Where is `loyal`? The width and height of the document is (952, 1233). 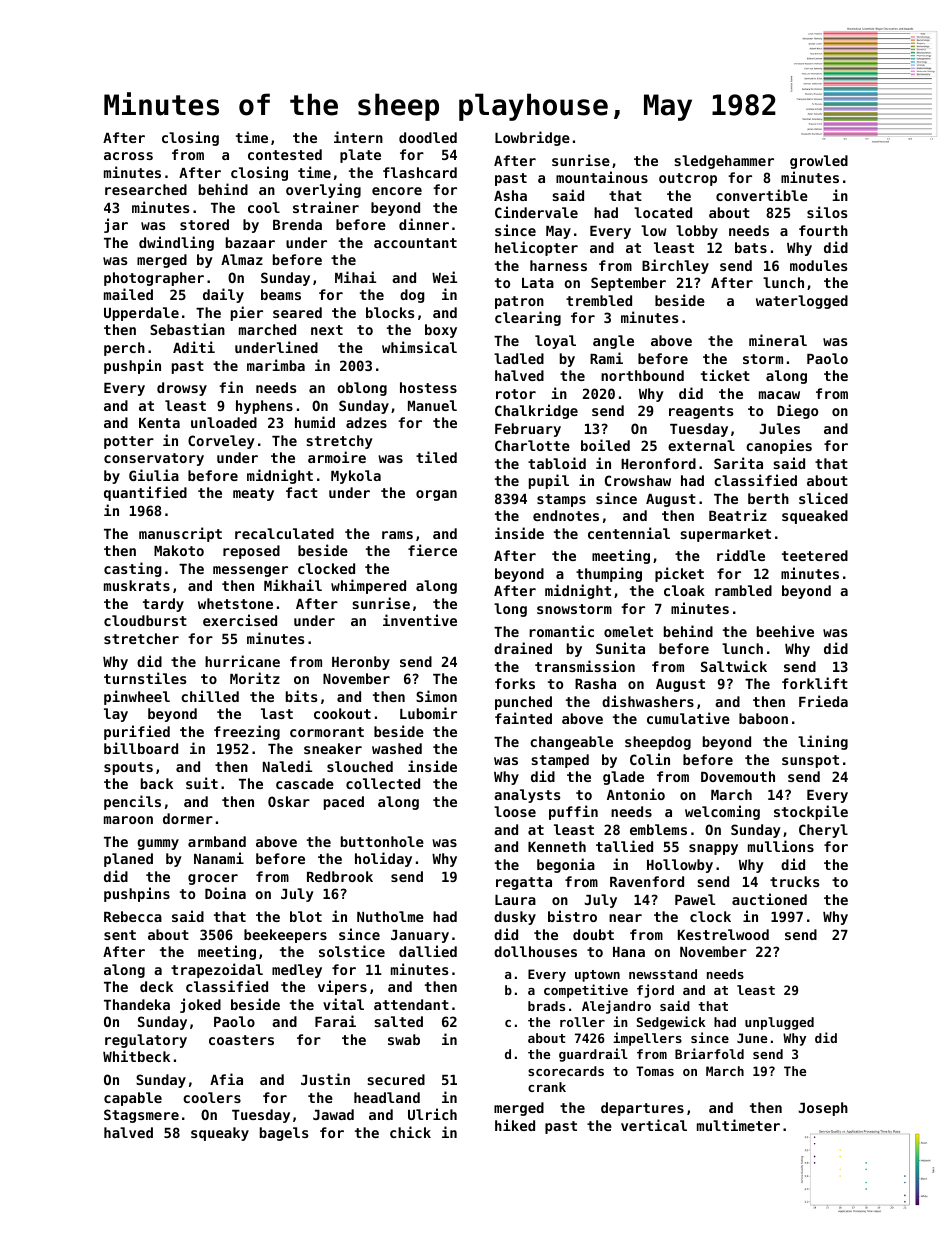 loyal is located at coordinates (555, 342).
